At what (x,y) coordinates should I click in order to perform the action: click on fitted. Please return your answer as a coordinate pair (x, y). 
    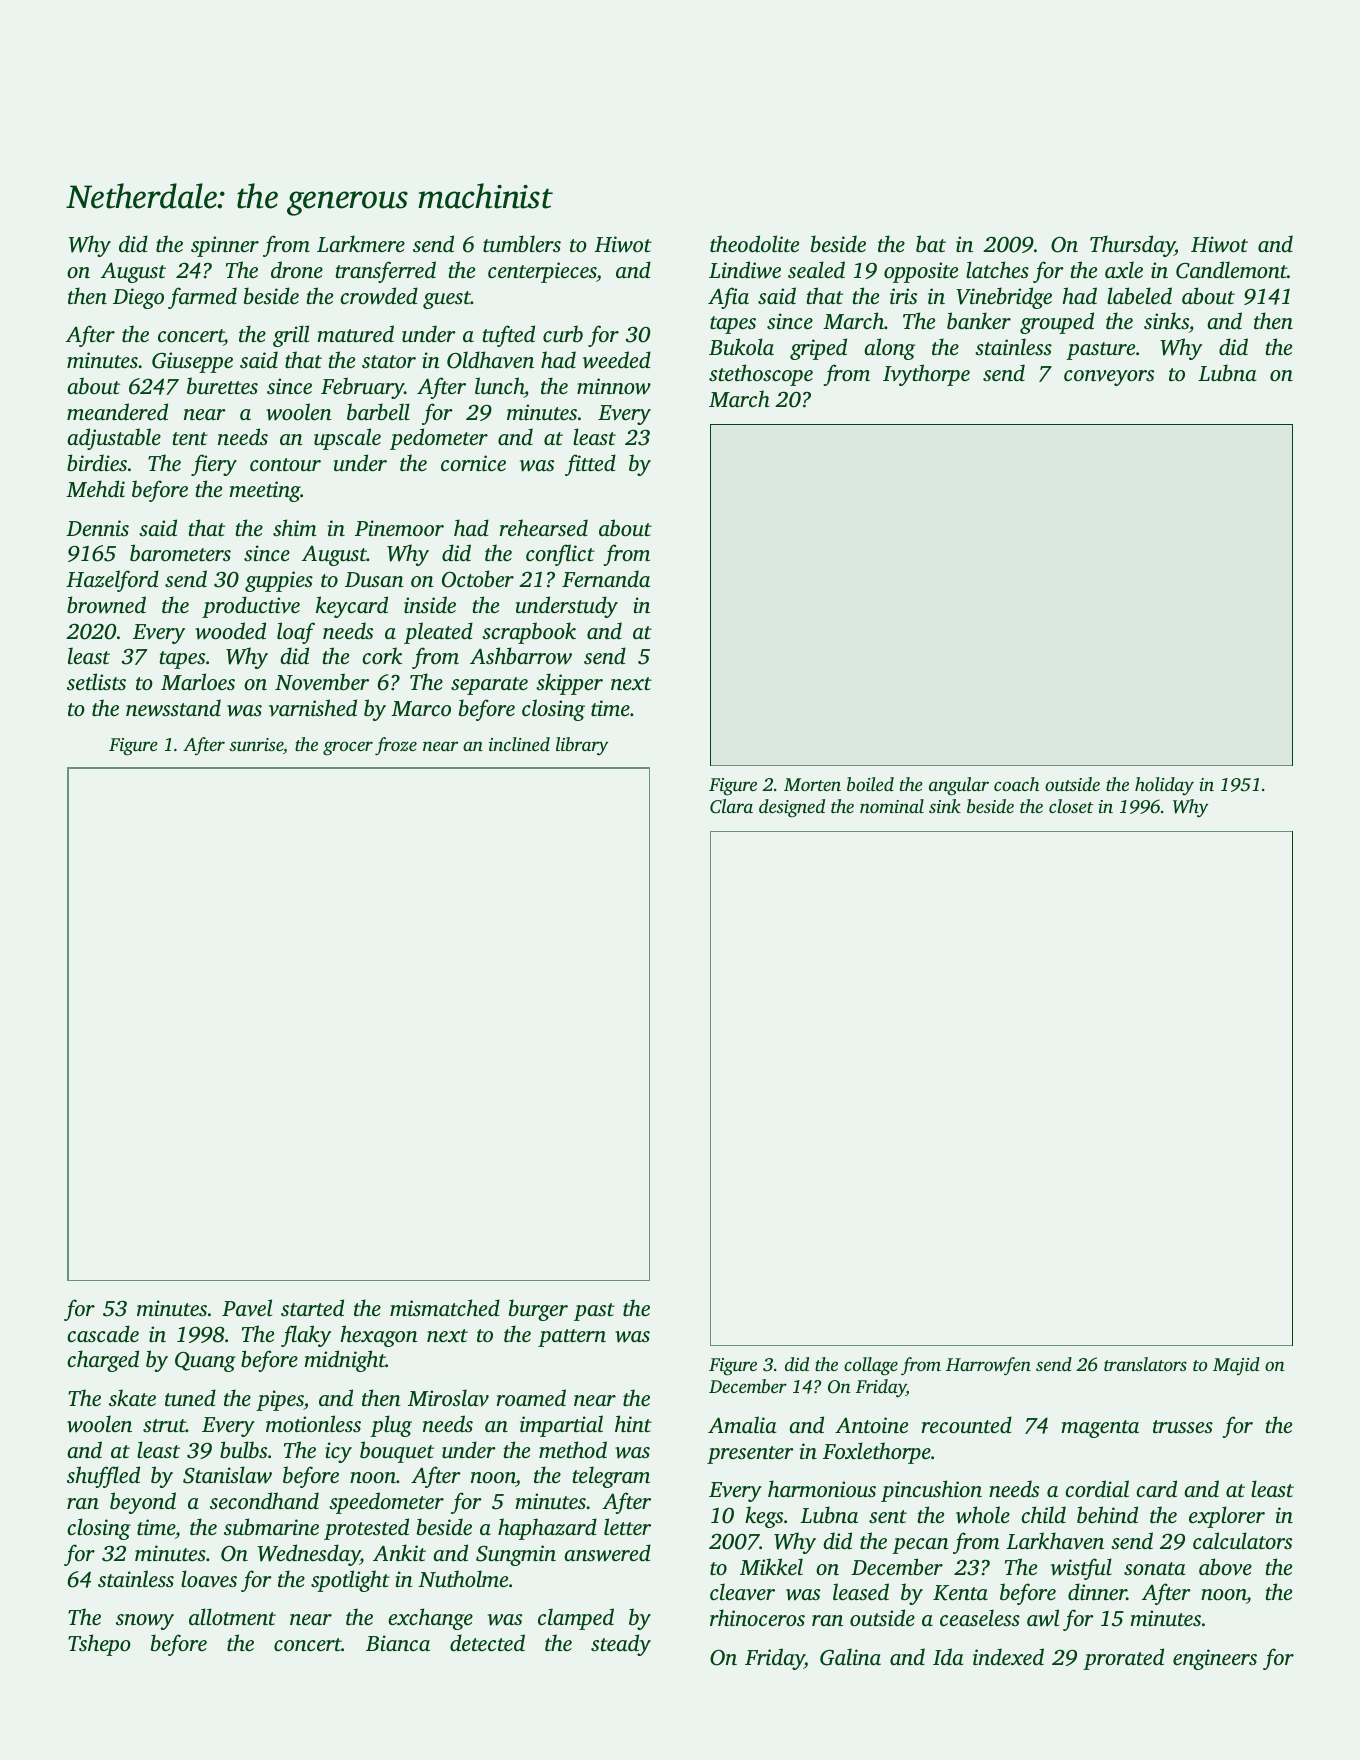
    Looking at the image, I should click on (590, 465).
